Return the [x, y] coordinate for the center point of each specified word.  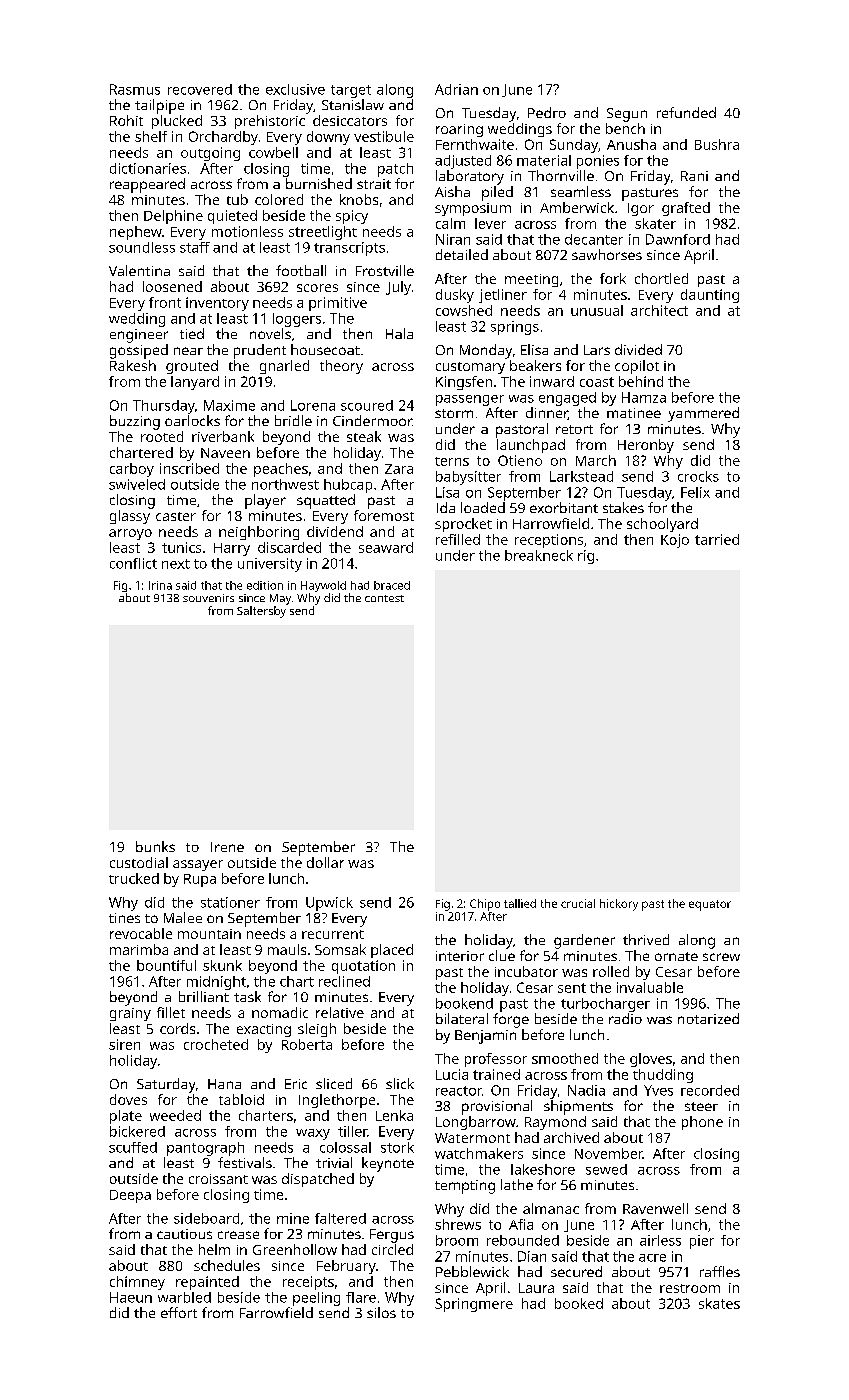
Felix [695, 492]
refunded [686, 112]
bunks [155, 846]
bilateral [462, 1018]
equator [710, 905]
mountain [209, 934]
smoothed [565, 1058]
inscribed [189, 468]
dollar [325, 862]
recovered [200, 89]
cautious [184, 1234]
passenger [470, 400]
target [351, 91]
